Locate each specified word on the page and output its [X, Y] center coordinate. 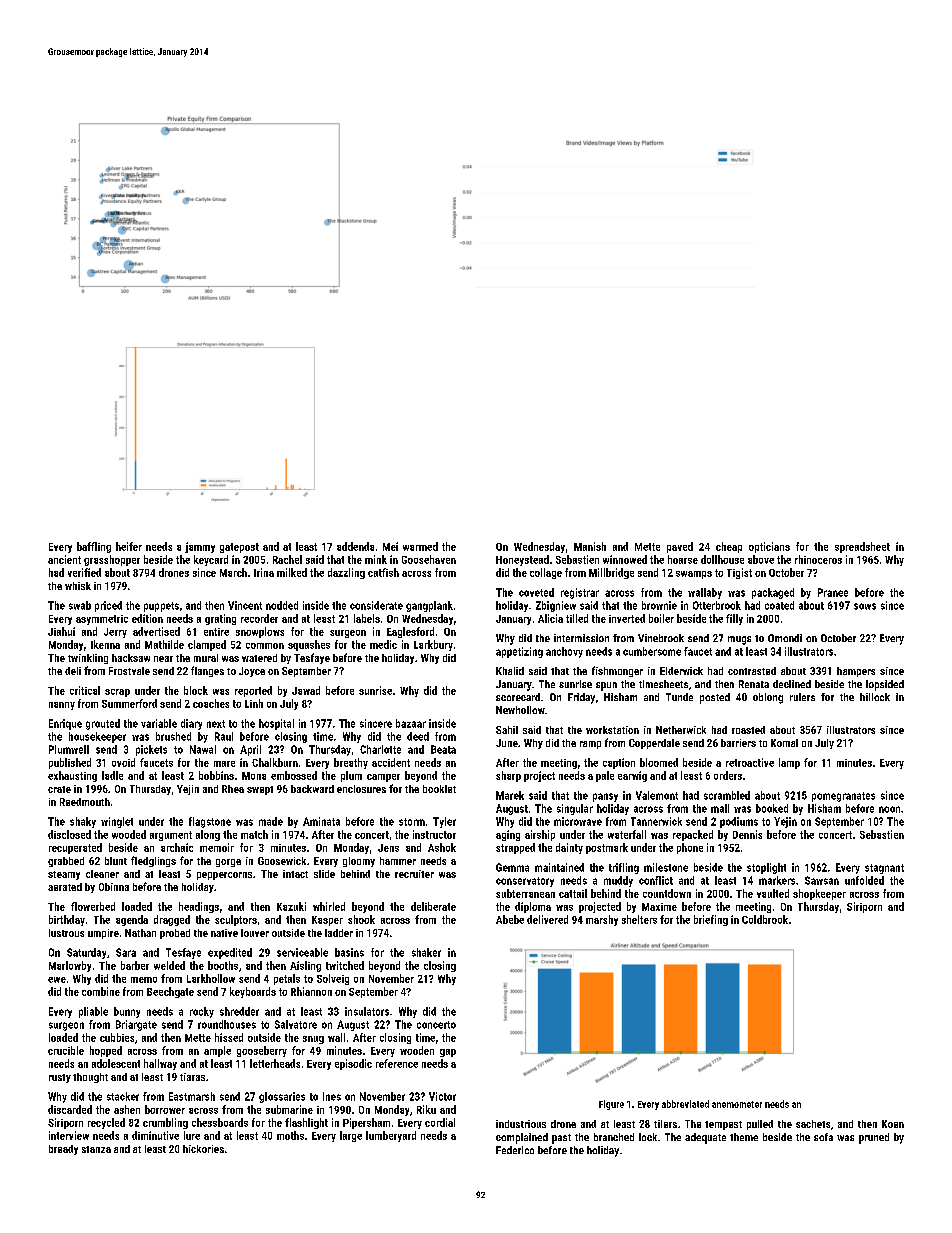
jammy [200, 547]
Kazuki [291, 906]
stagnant [884, 869]
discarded [70, 1109]
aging [508, 835]
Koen [893, 1124]
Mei [390, 546]
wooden [417, 1050]
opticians [769, 547]
